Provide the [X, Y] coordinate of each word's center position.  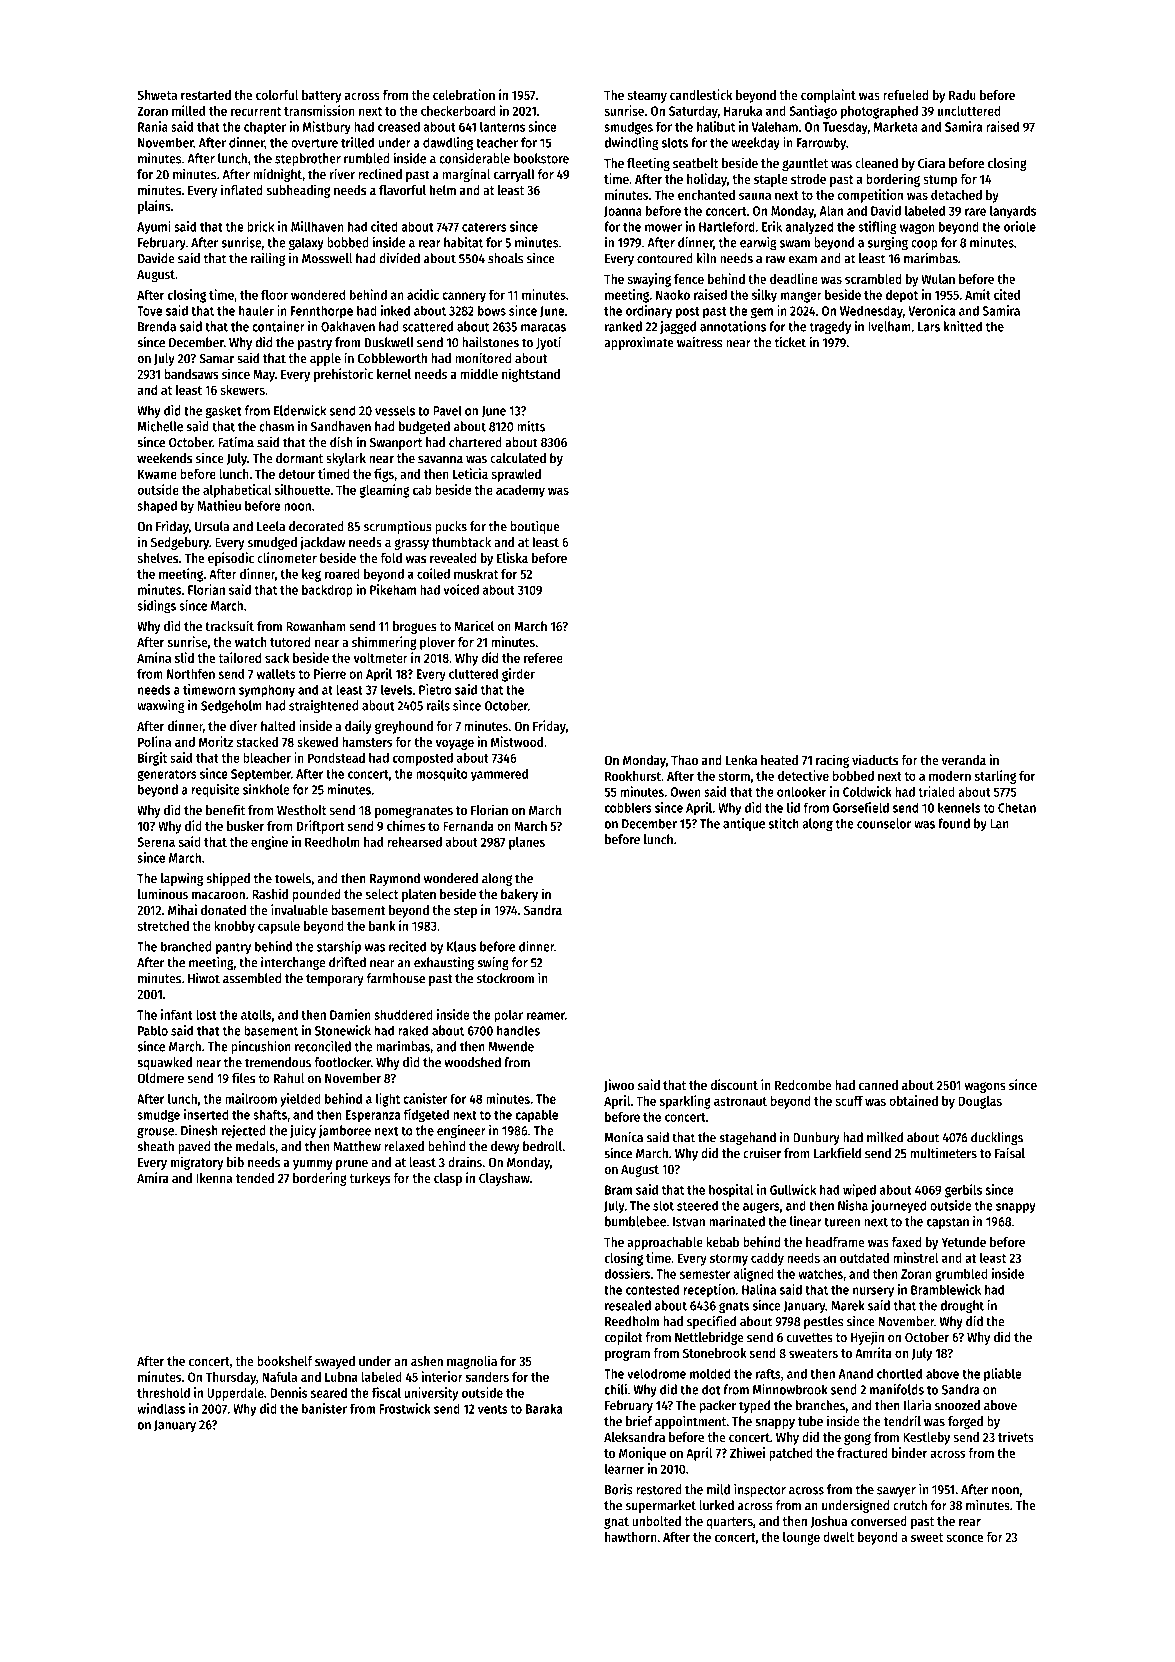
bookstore [541, 158]
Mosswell [327, 258]
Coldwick [867, 791]
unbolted [656, 1521]
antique [744, 824]
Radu [962, 95]
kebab [722, 1242]
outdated [864, 1258]
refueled [905, 95]
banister [324, 1408]
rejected [244, 1131]
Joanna [623, 212]
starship [339, 947]
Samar [216, 358]
